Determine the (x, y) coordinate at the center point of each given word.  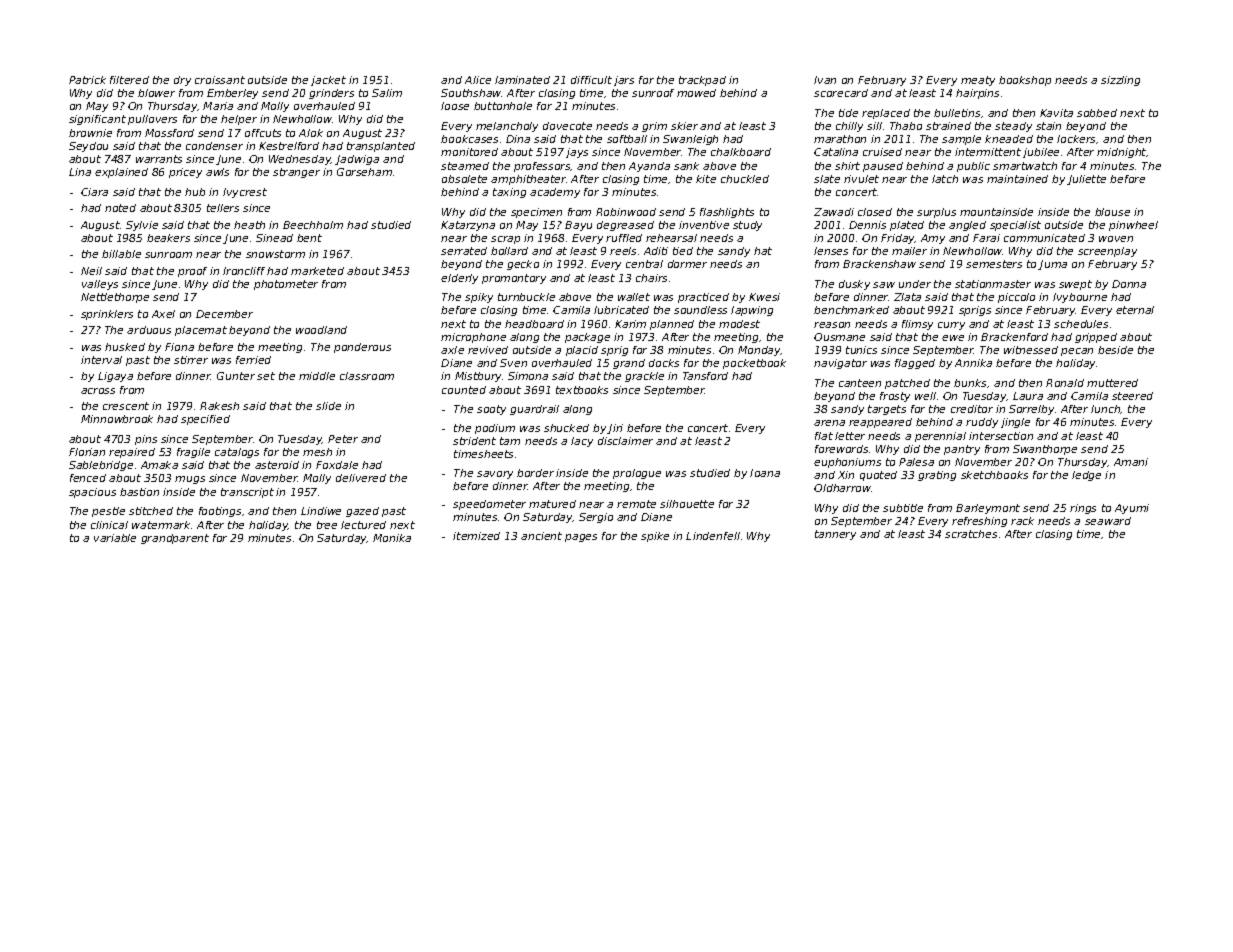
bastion (139, 492)
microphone (473, 338)
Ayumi (1132, 509)
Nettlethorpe (115, 298)
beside (1115, 350)
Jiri (615, 429)
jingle (1015, 423)
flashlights (727, 213)
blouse (1112, 212)
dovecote (567, 126)
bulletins (957, 113)
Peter (343, 439)
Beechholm (313, 225)
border (535, 473)
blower (156, 93)
